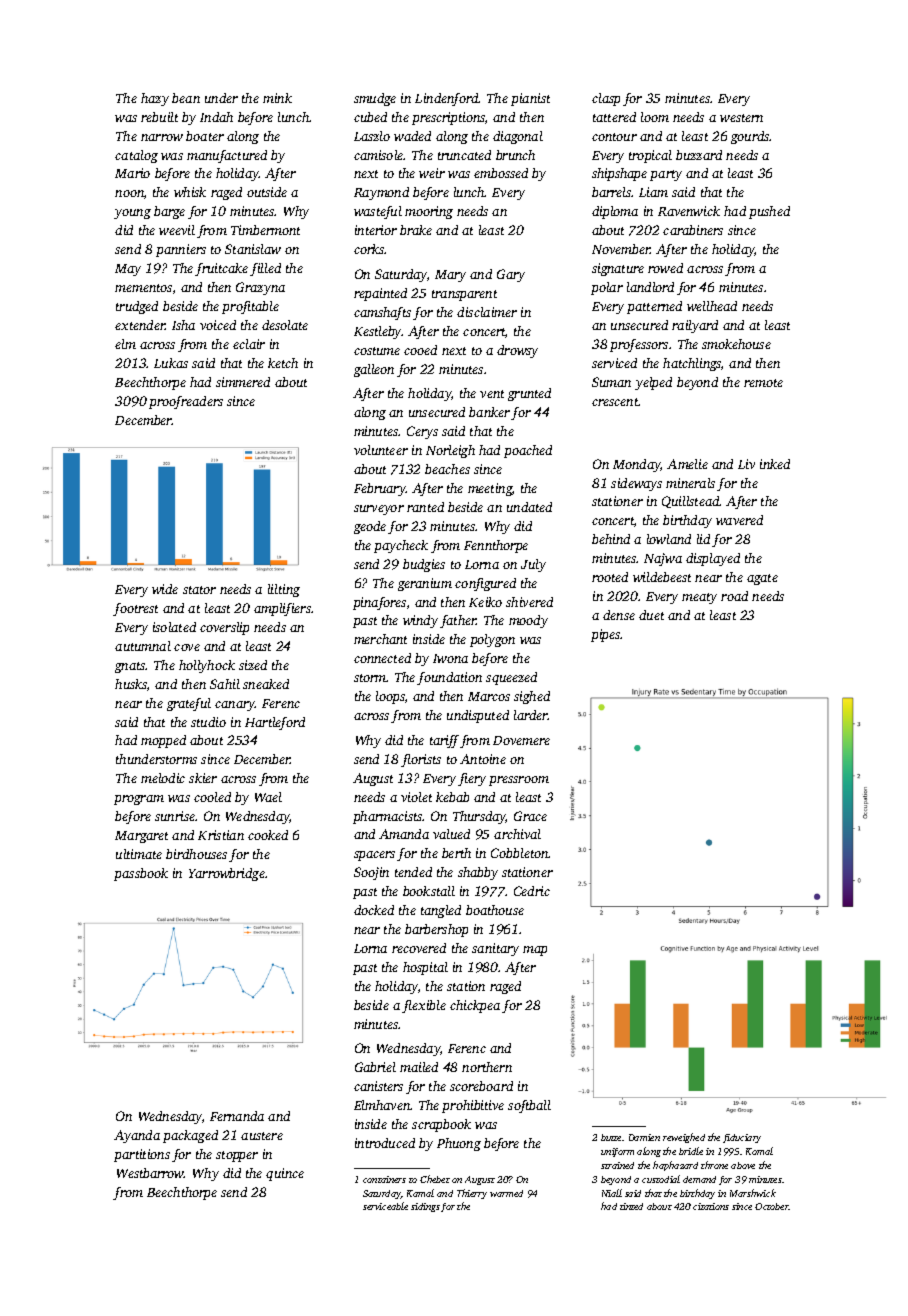 The image size is (908, 1316). I want to click on docked, so click(374, 910).
